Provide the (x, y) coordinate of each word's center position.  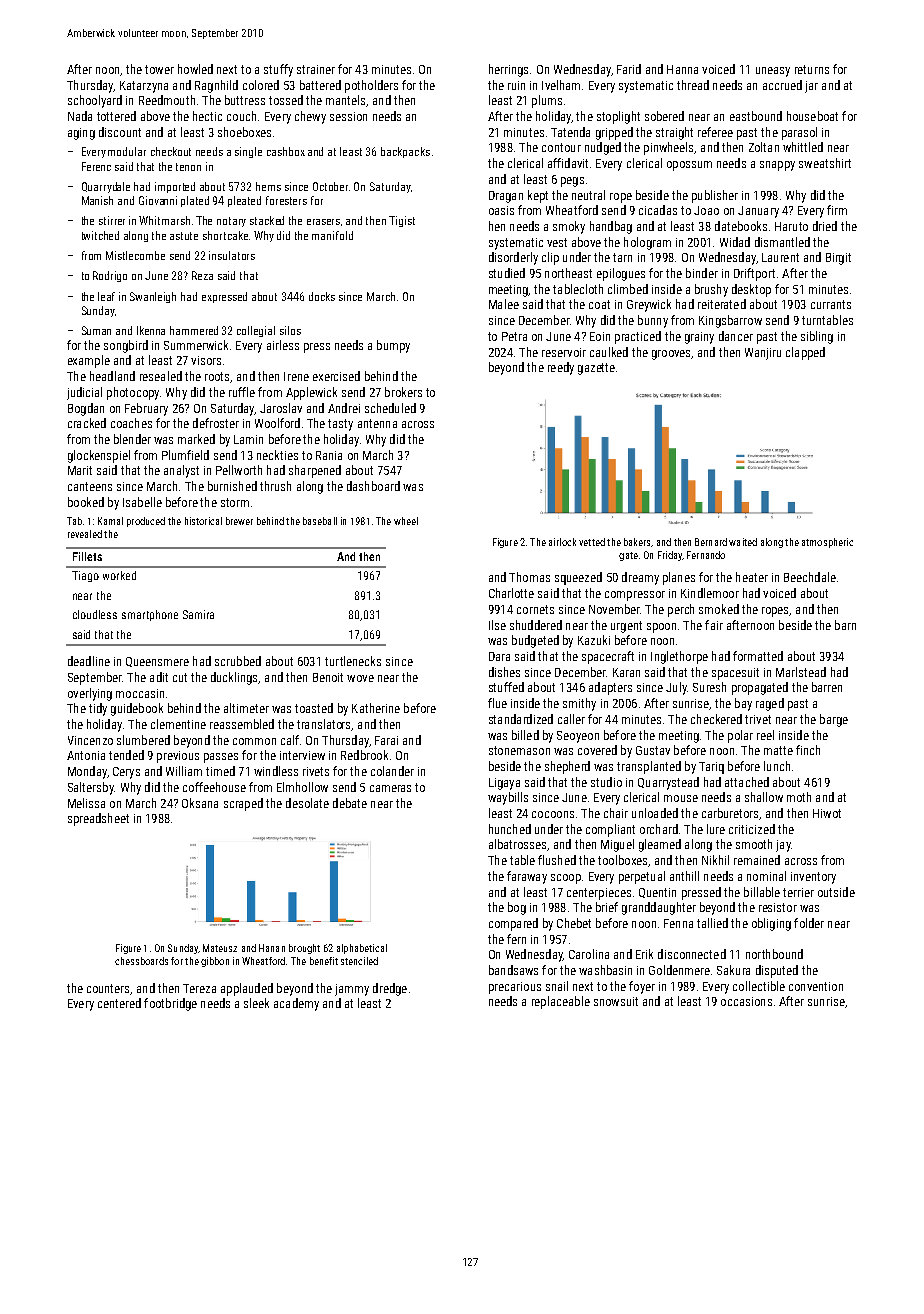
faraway (527, 877)
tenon (188, 167)
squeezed (578, 578)
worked (119, 575)
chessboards (141, 961)
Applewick (311, 393)
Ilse (497, 625)
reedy (561, 368)
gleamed (660, 845)
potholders (371, 86)
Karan (626, 672)
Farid (629, 69)
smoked (719, 609)
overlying (90, 694)
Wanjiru (763, 354)
